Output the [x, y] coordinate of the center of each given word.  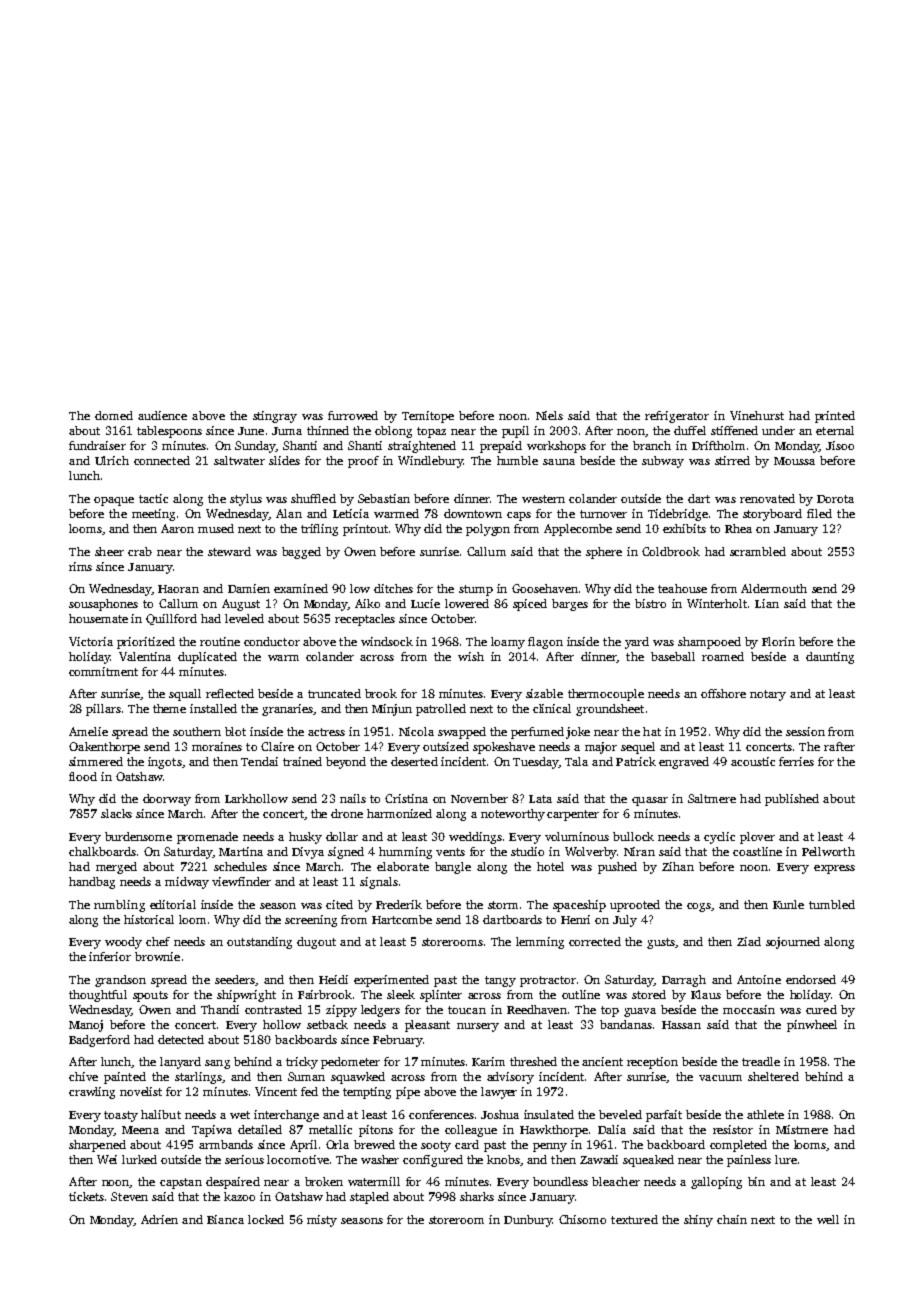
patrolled [441, 710]
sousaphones [103, 605]
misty [322, 1221]
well [828, 1219]
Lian [767, 603]
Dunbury [528, 1221]
